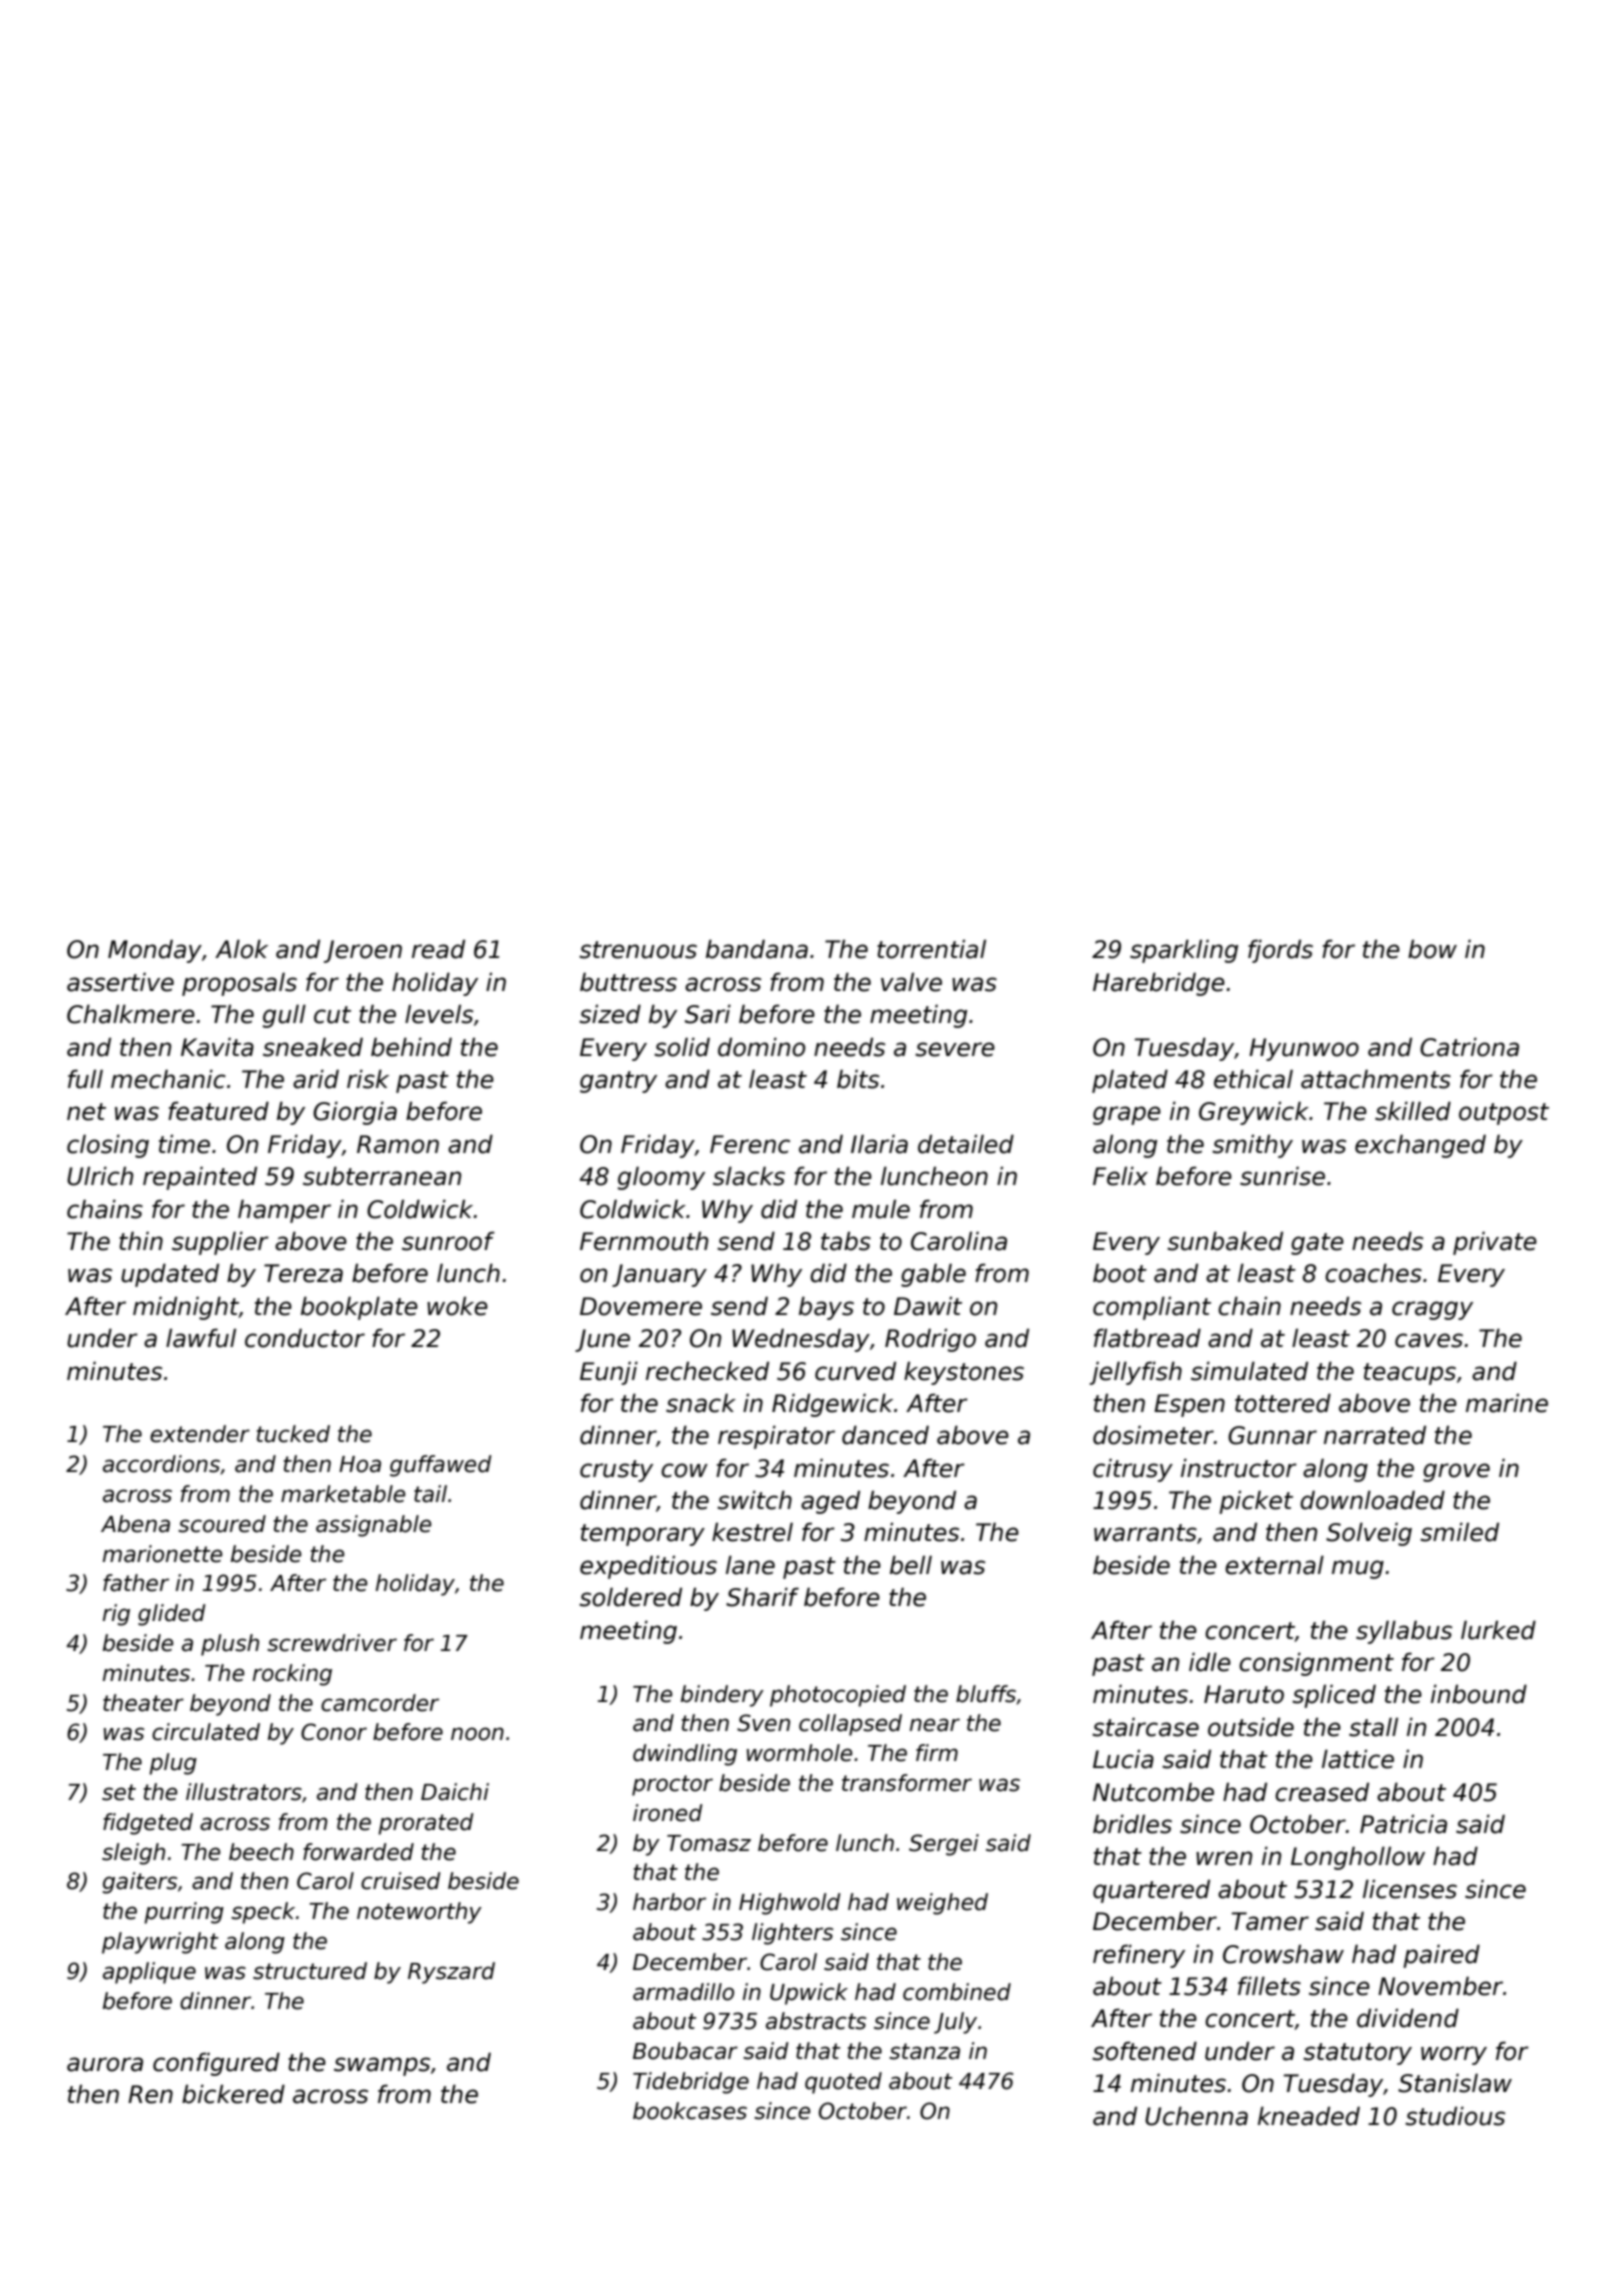 The image size is (1620, 2292). Describe the element at coordinates (1280, 951) in the document. I see `fjords` at that location.
